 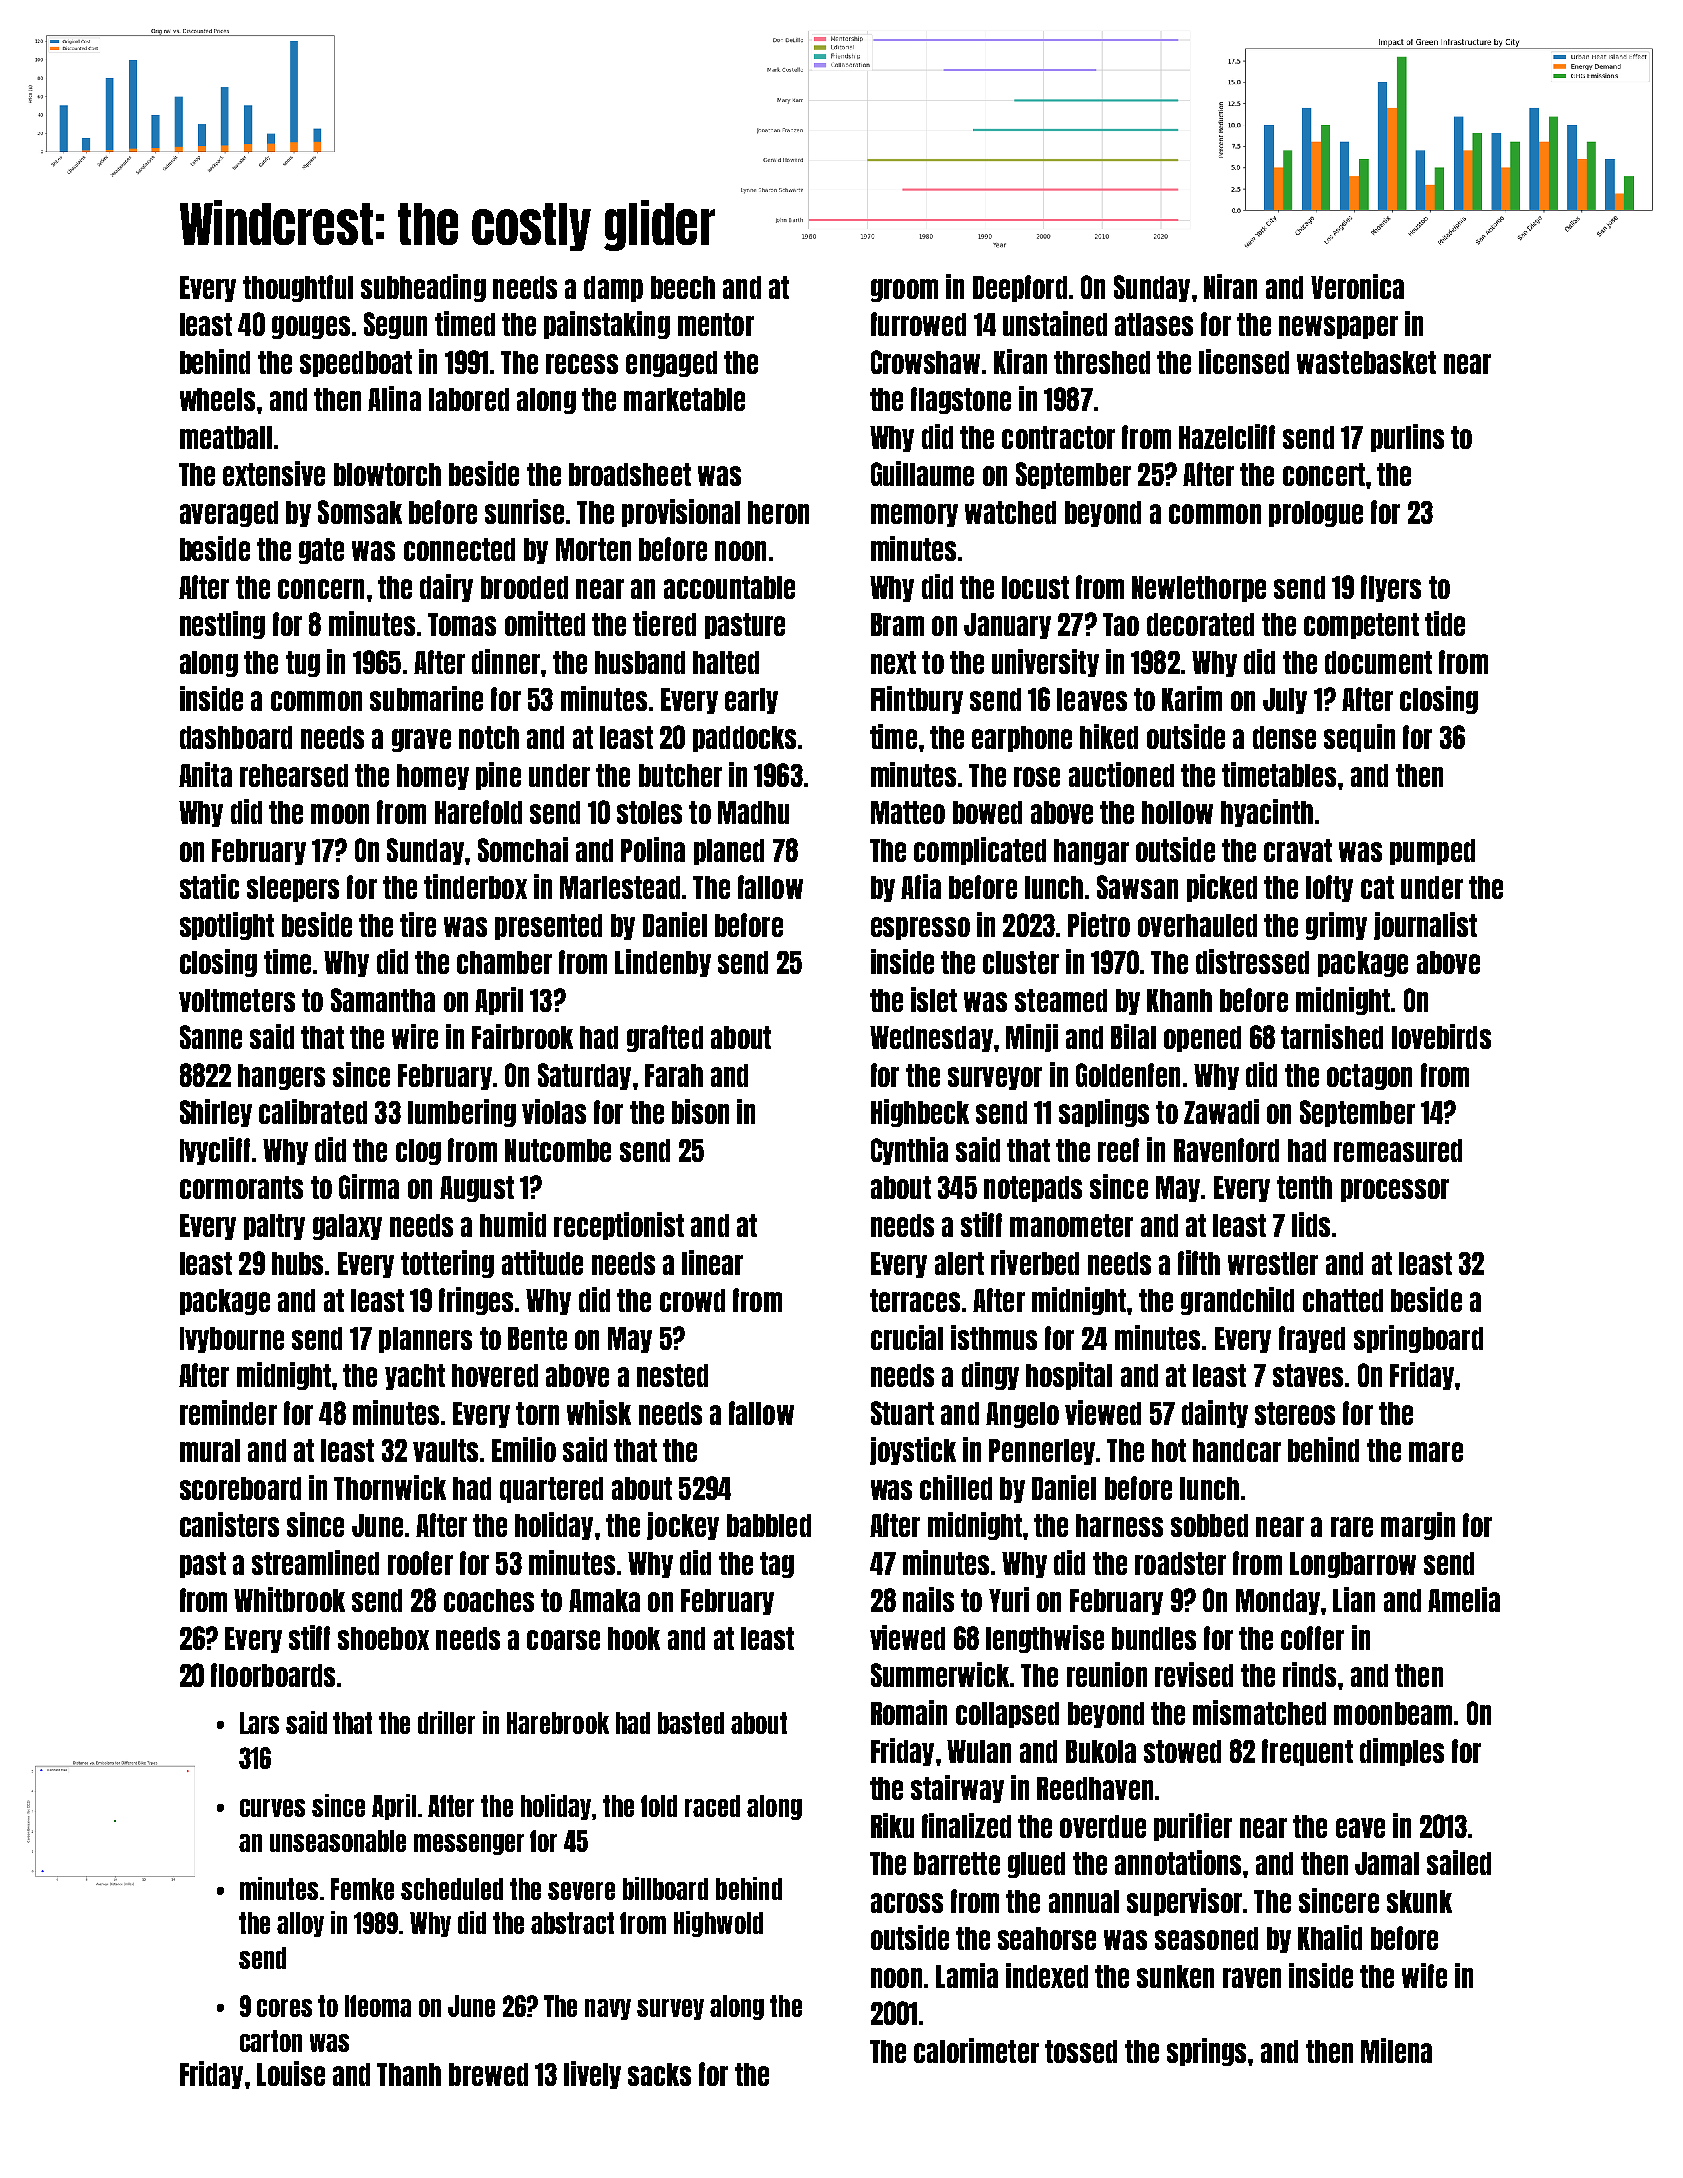 What do you see at coordinates (1366, 362) in the page?
I see `wastebasket` at bounding box center [1366, 362].
